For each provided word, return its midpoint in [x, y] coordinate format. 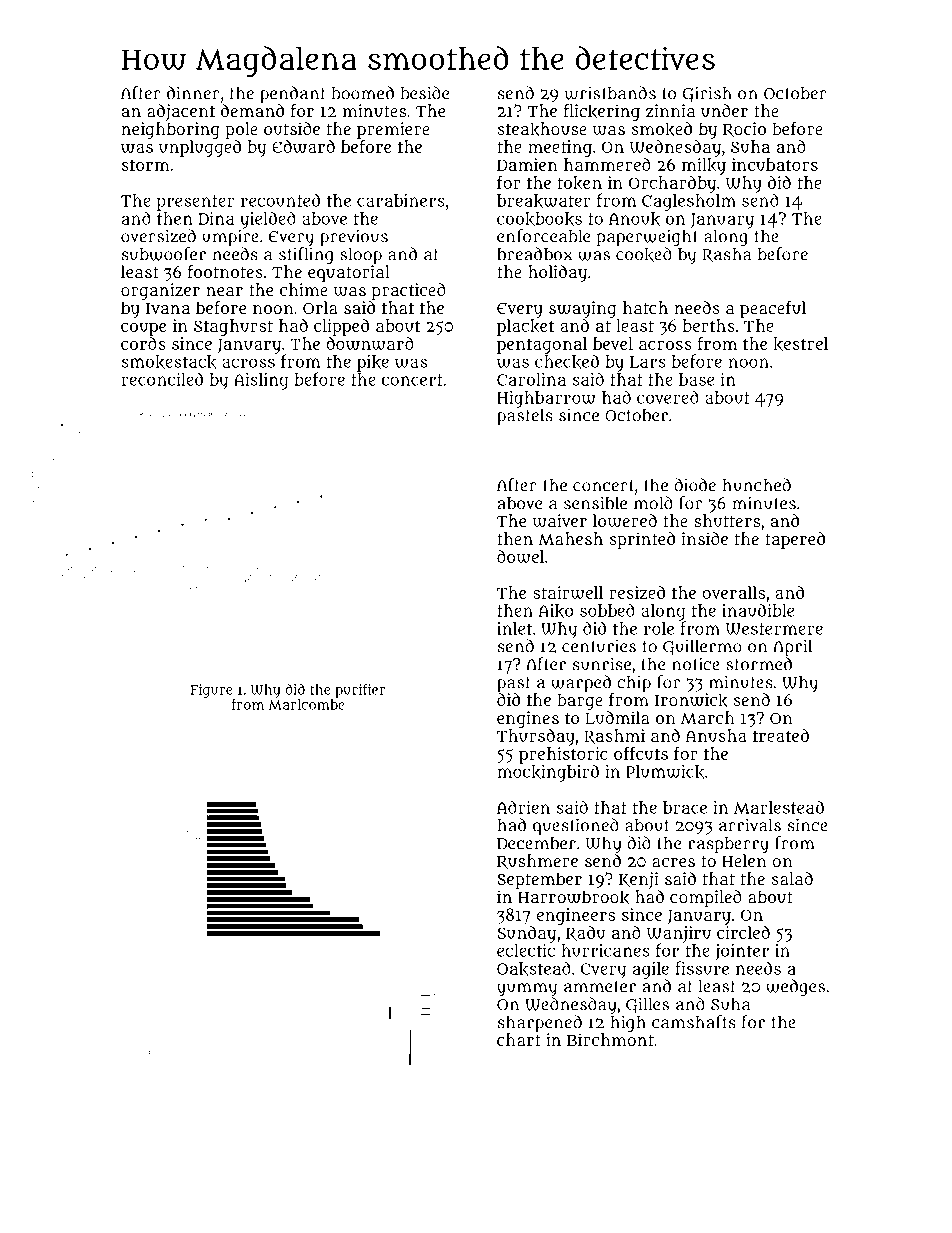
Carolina [531, 379]
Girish [707, 94]
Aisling [261, 381]
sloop [361, 256]
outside [292, 128]
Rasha [727, 255]
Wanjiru [679, 934]
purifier [360, 691]
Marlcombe [307, 704]
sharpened [540, 1024]
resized [637, 592]
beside [424, 93]
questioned [576, 827]
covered [668, 397]
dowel [520, 556]
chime [304, 289]
